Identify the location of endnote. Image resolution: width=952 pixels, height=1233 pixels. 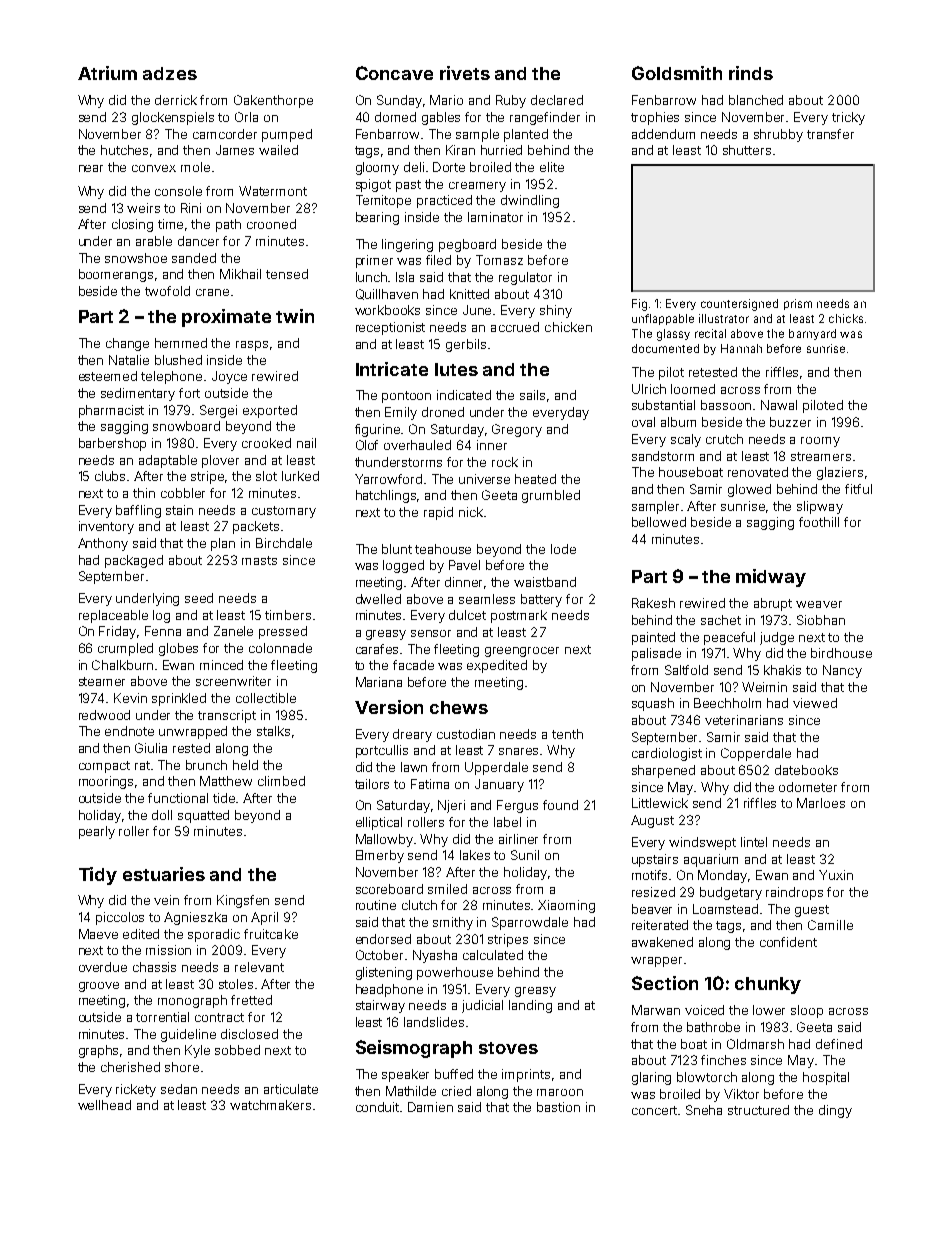
(129, 731).
